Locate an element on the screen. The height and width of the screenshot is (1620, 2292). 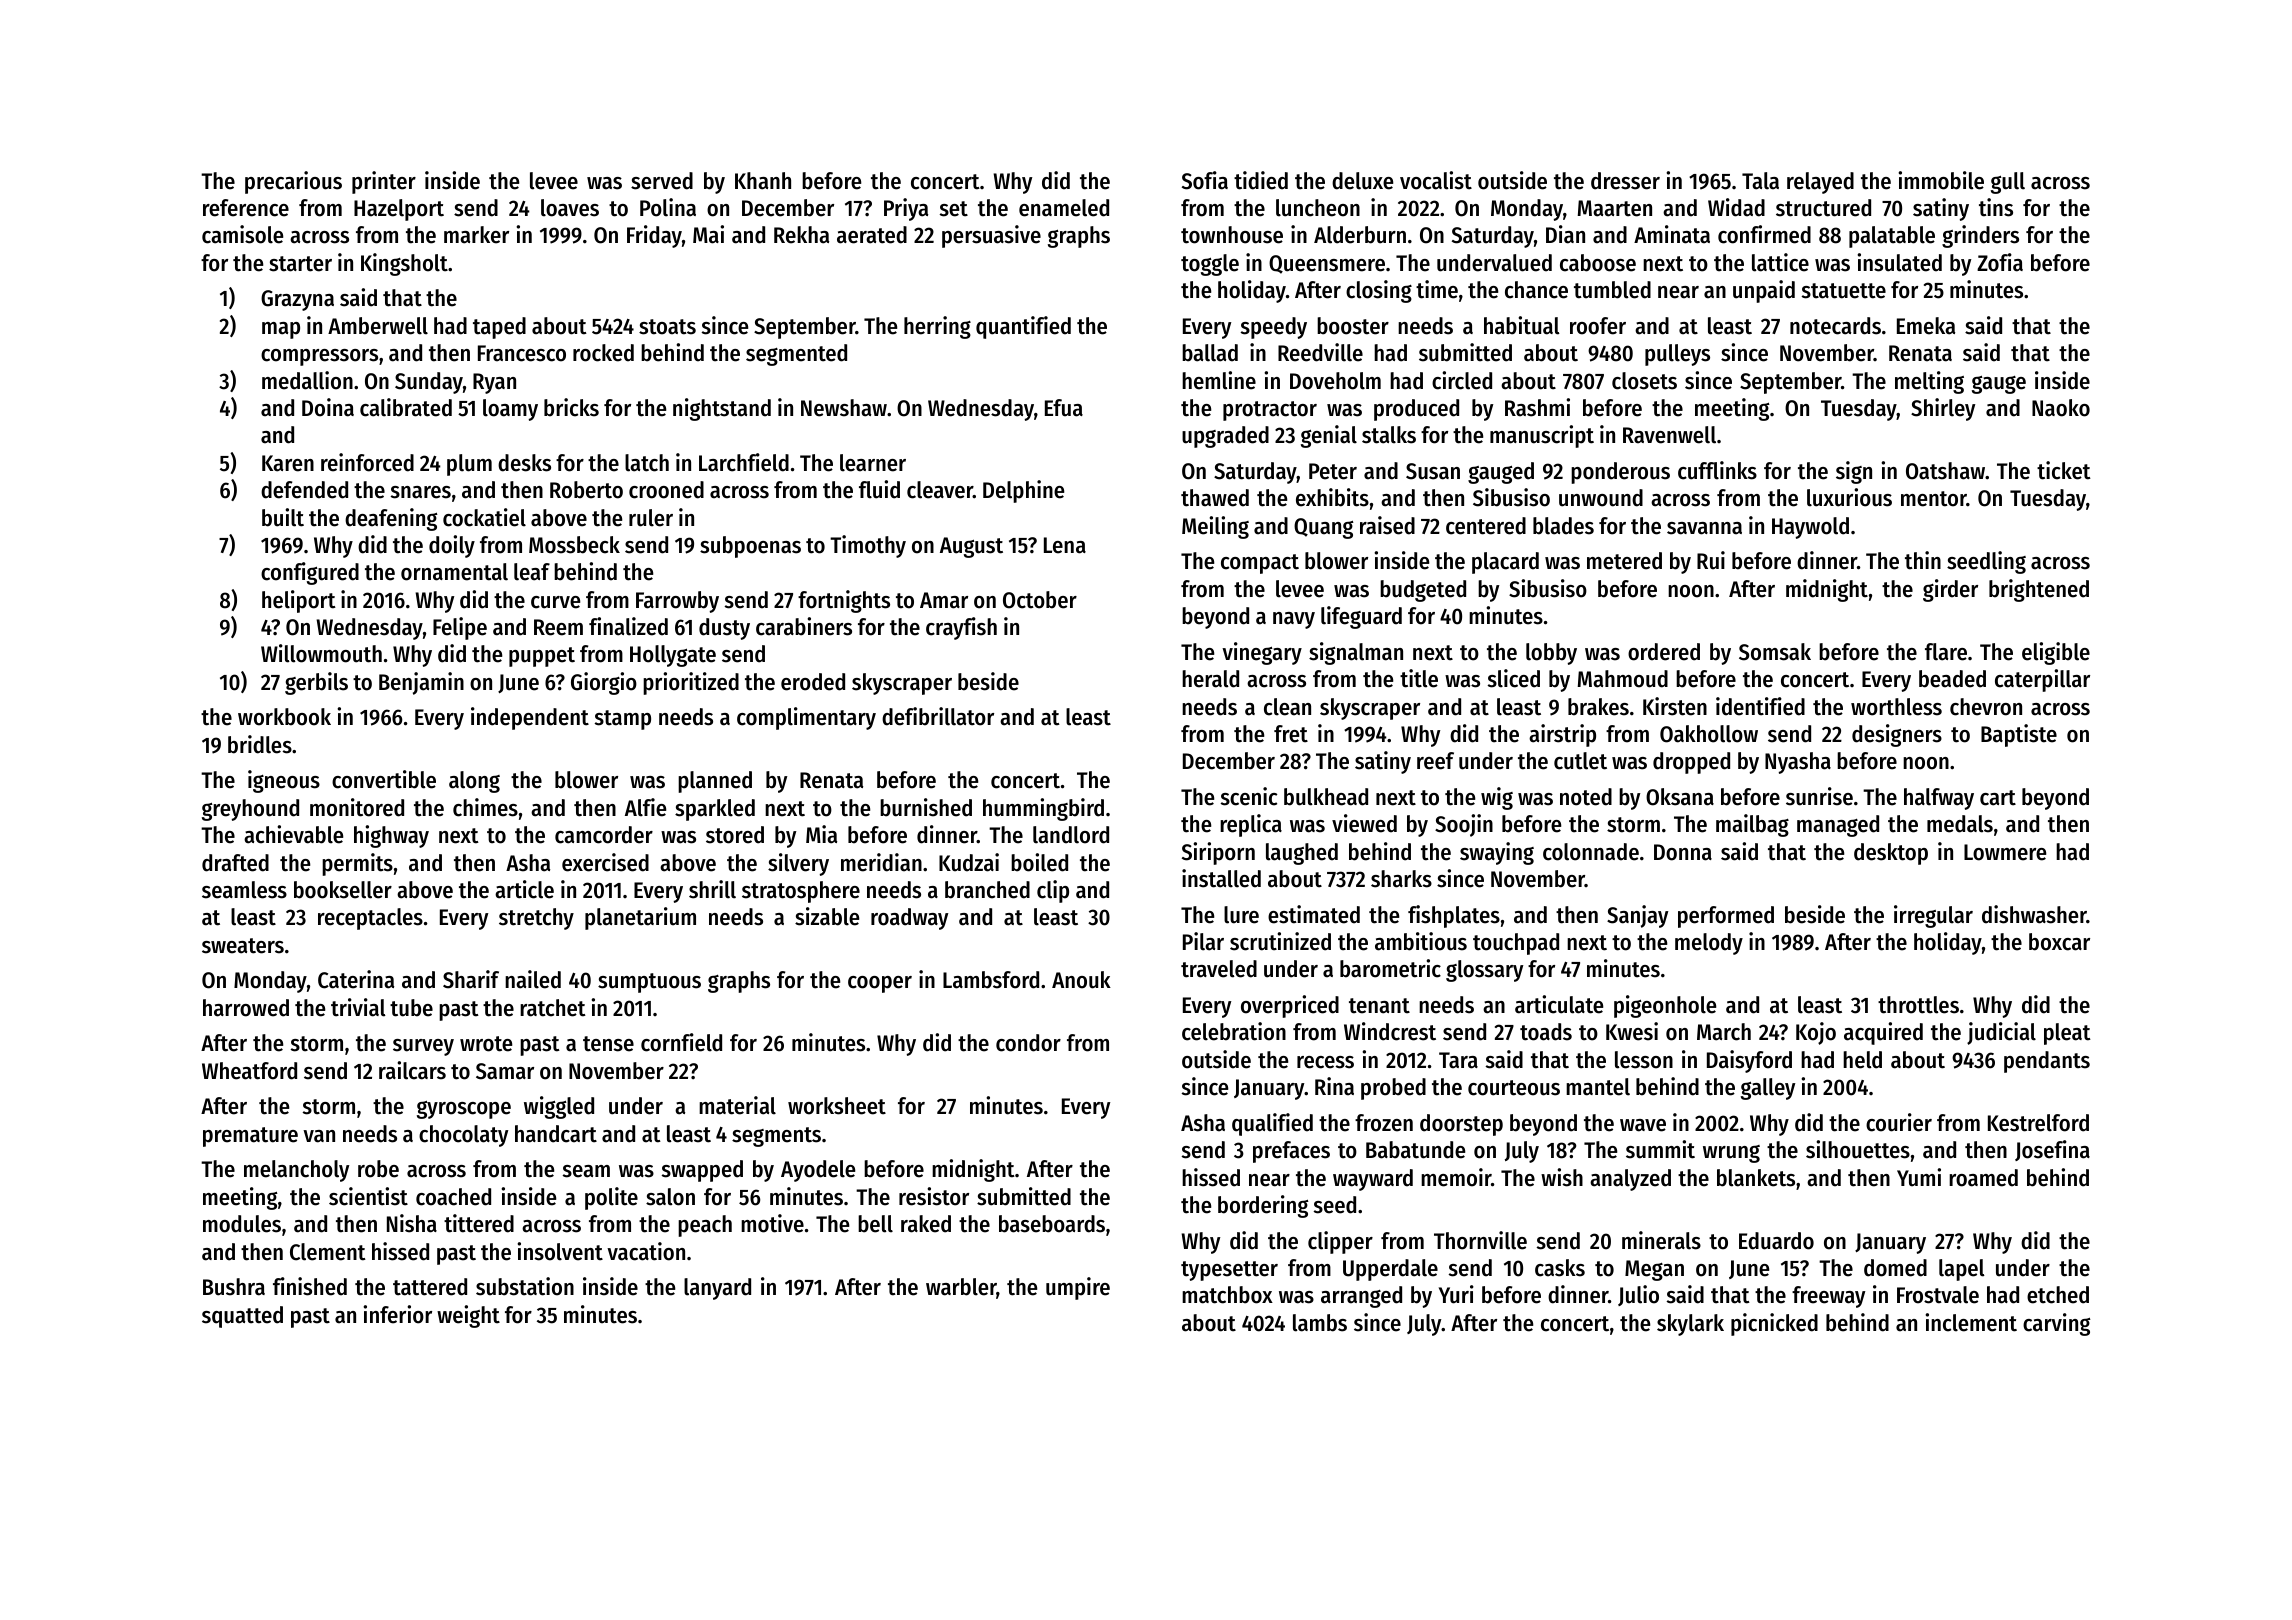
segmented is located at coordinates (796, 355).
